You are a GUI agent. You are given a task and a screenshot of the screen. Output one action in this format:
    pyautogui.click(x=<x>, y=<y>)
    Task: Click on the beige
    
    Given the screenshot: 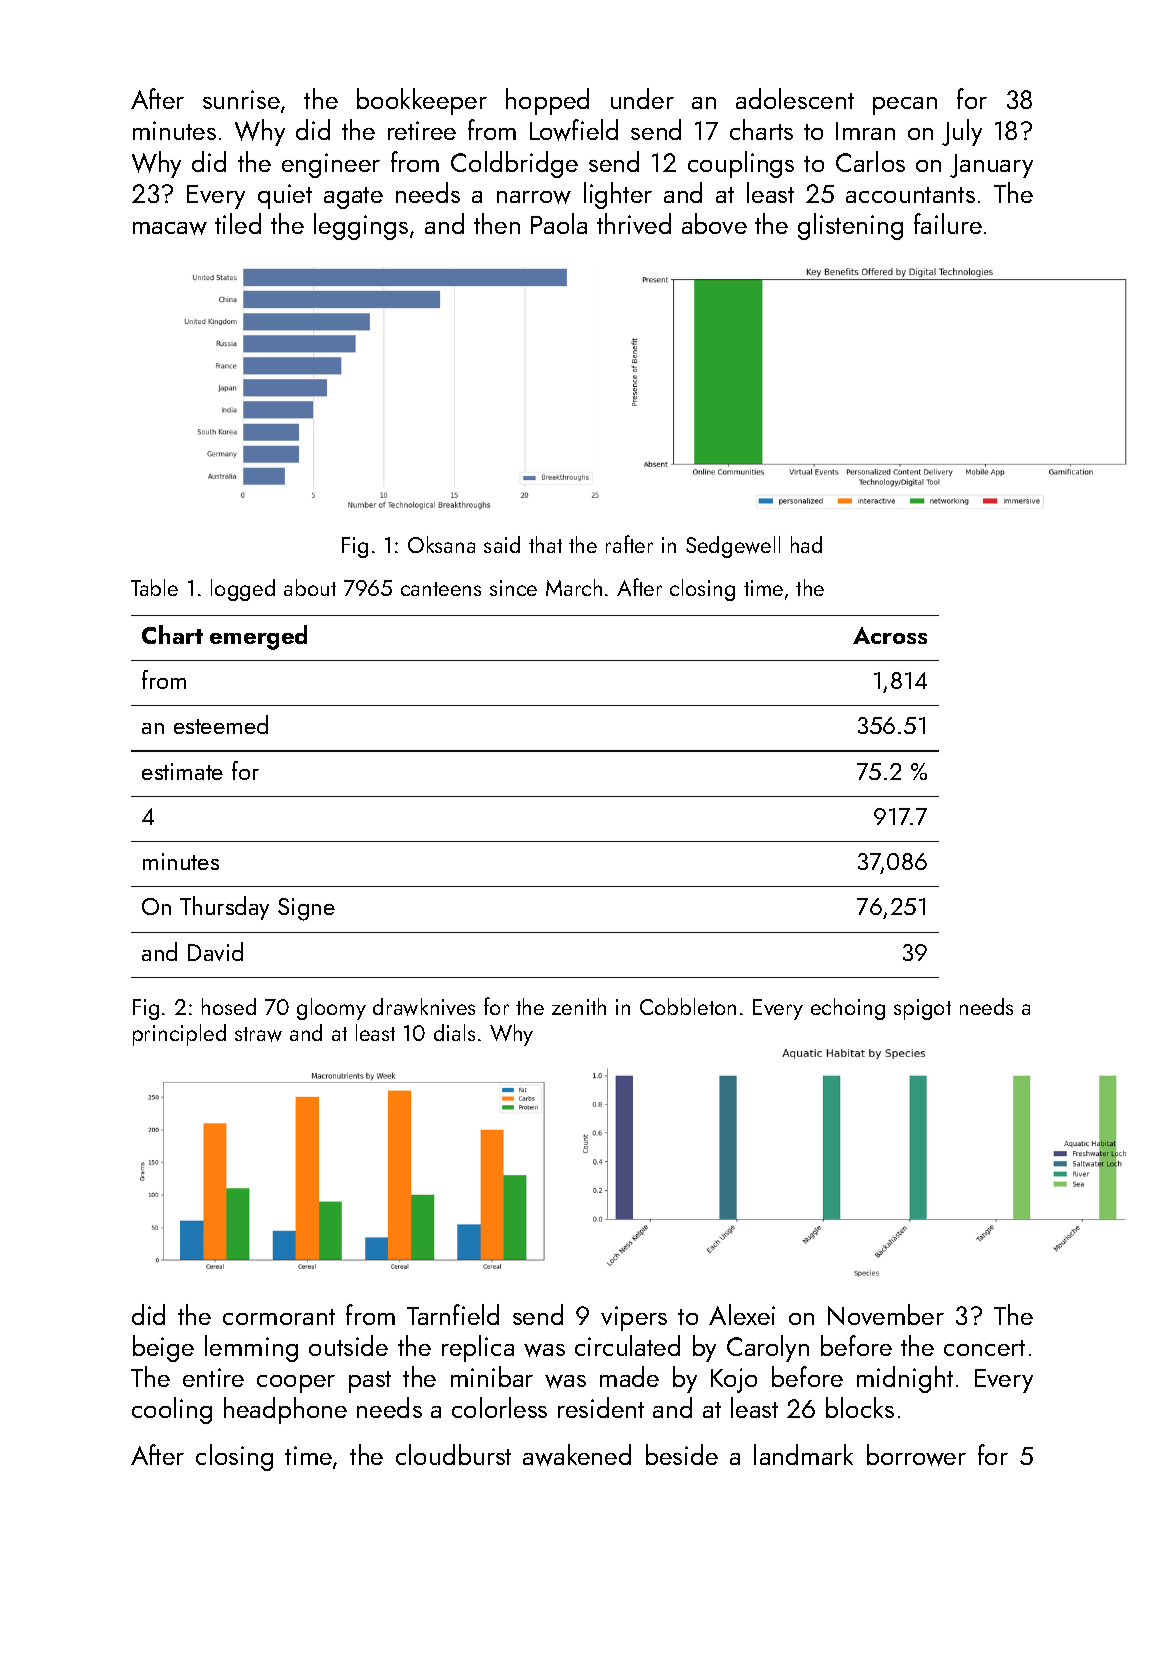 What is the action you would take?
    pyautogui.click(x=163, y=1348)
